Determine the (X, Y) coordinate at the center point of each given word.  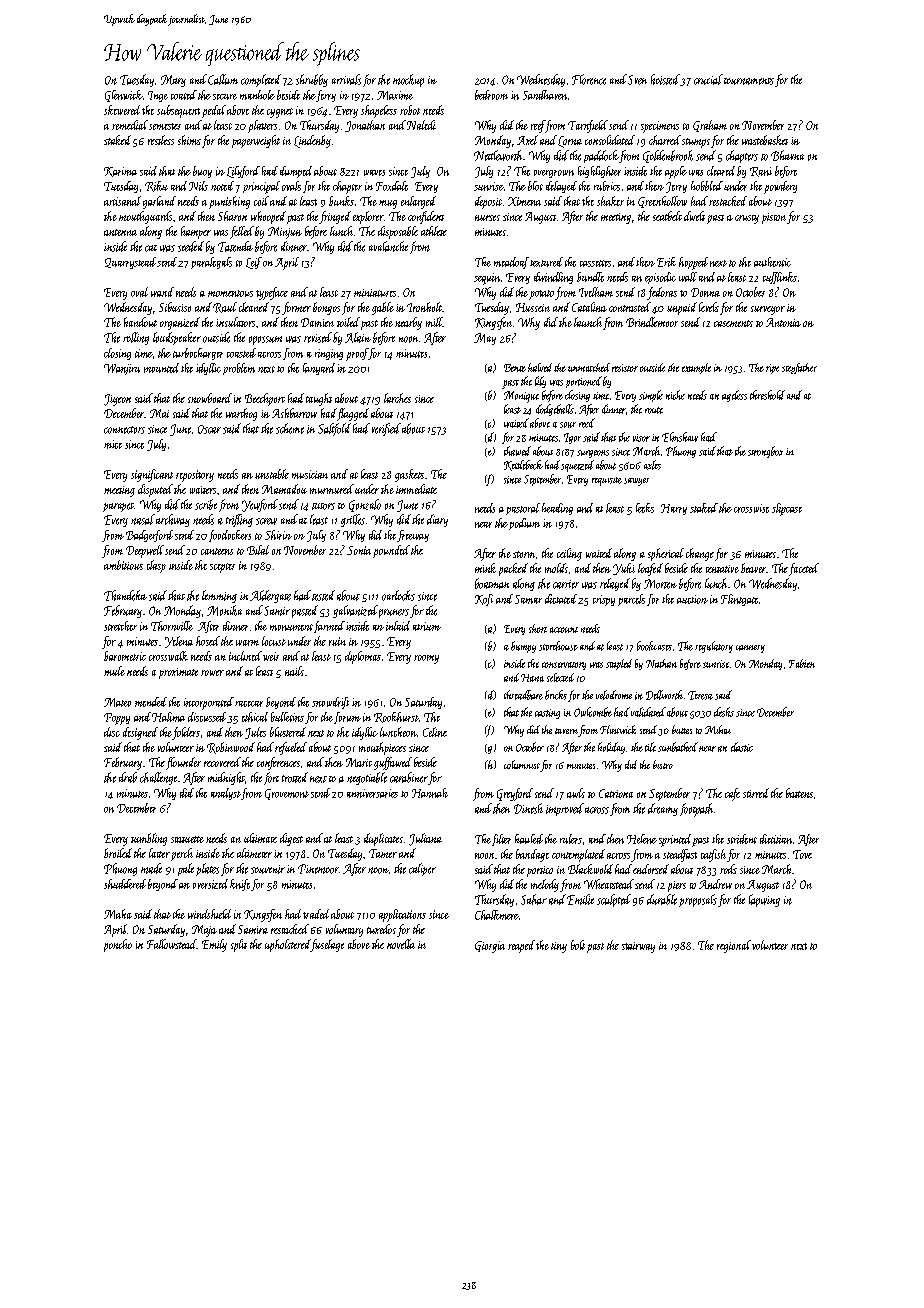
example (696, 368)
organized (180, 323)
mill (434, 322)
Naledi (421, 125)
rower (212, 673)
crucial (708, 79)
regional (734, 946)
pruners (394, 613)
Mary (173, 81)
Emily (214, 945)
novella (401, 944)
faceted (804, 569)
